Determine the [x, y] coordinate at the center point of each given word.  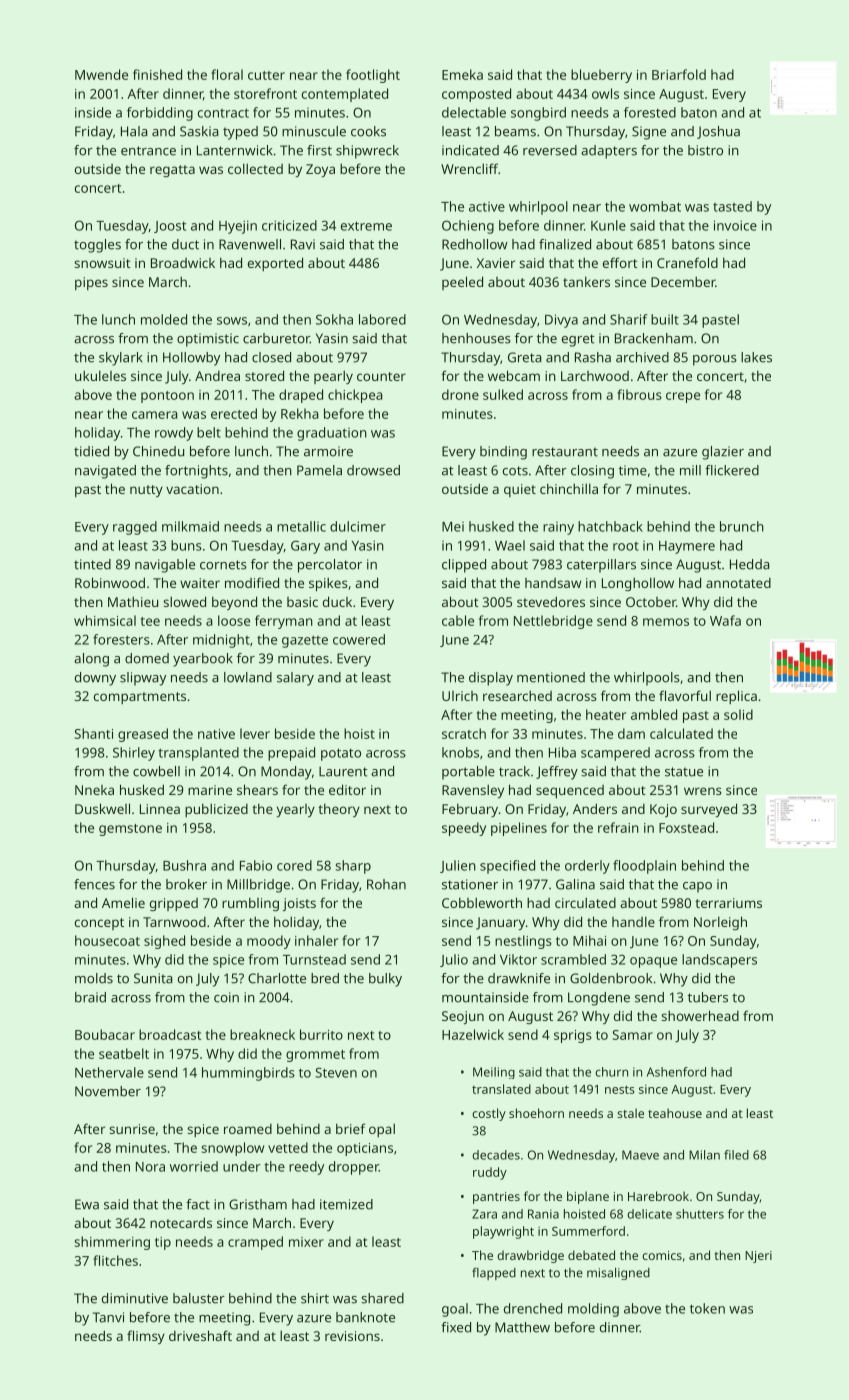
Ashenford [676, 1072]
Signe [649, 133]
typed [240, 133]
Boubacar [105, 1034]
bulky [385, 980]
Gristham [258, 1204]
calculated [681, 733]
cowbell [156, 771]
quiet [520, 490]
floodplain [644, 867]
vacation [192, 489]
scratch [464, 733]
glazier [723, 453]
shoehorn [536, 1113]
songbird [538, 114]
